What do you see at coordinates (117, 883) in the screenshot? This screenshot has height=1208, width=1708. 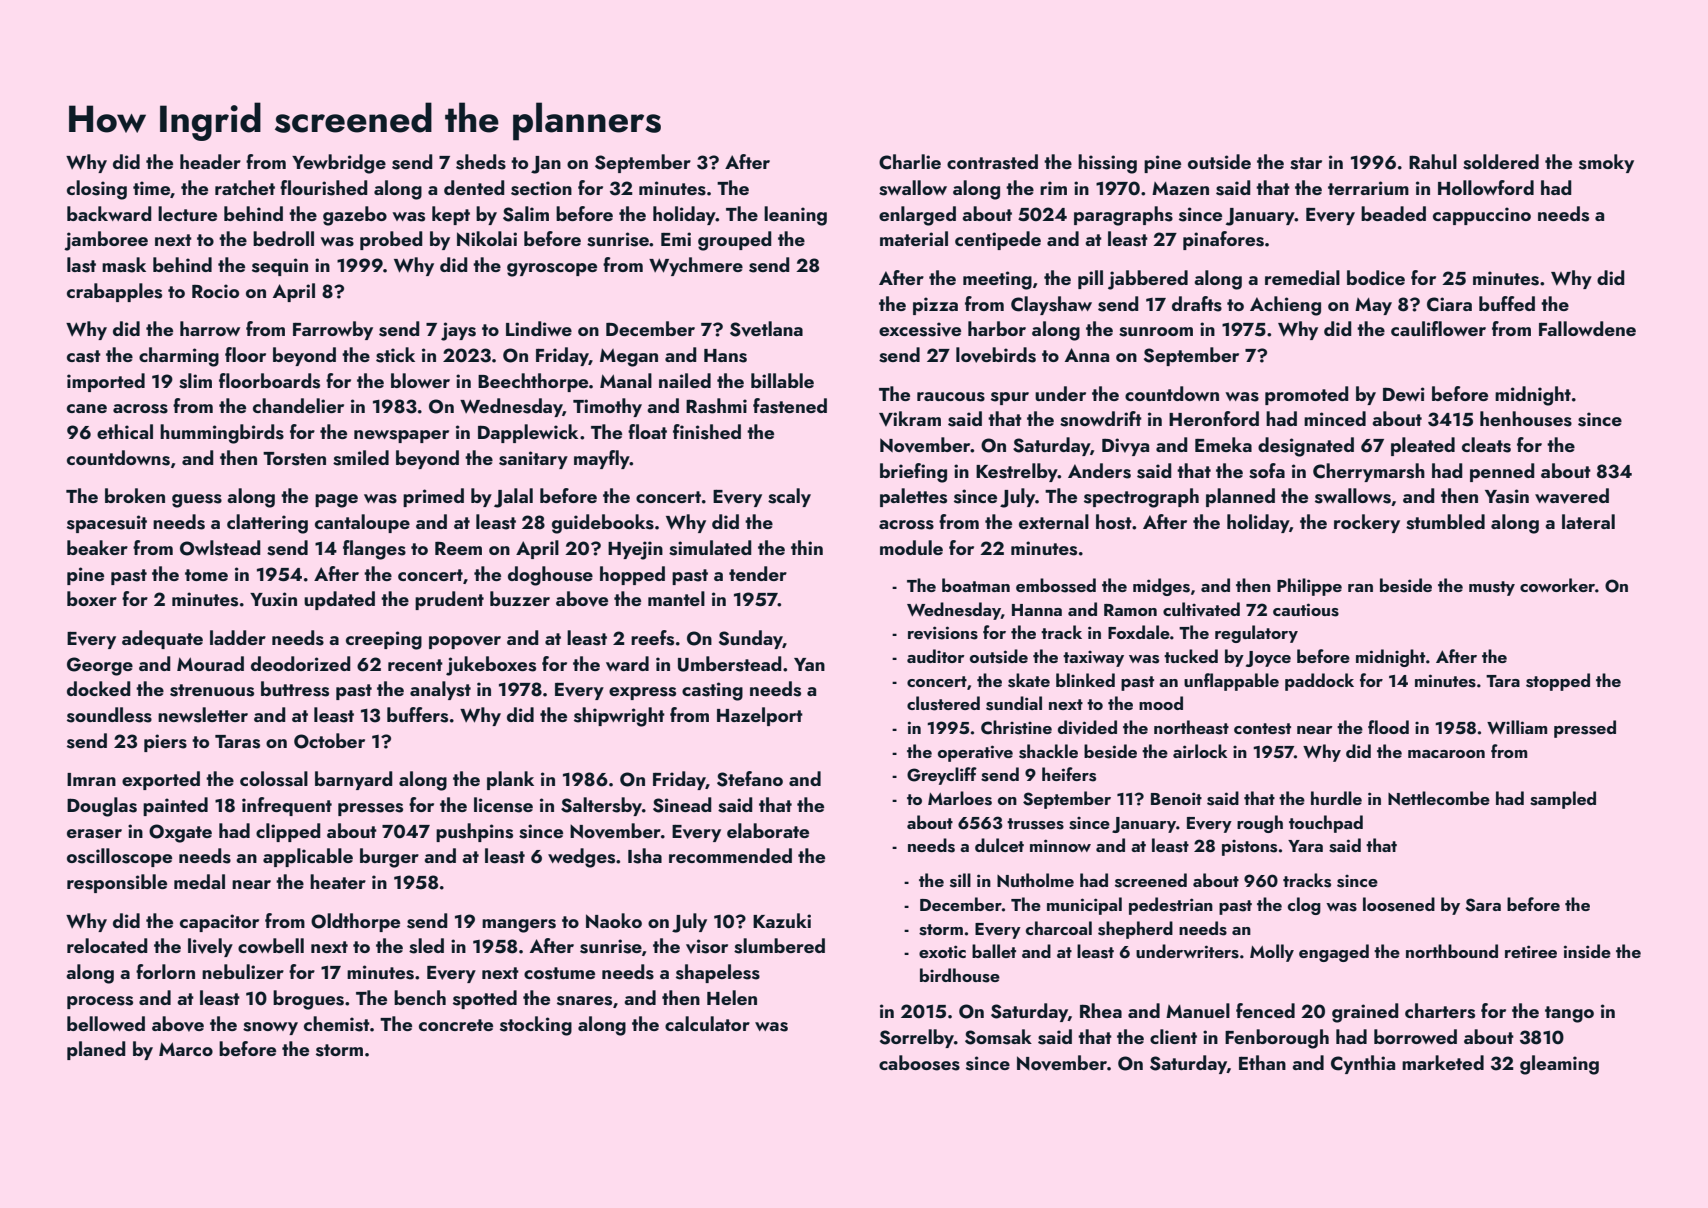 I see `responsible` at bounding box center [117, 883].
